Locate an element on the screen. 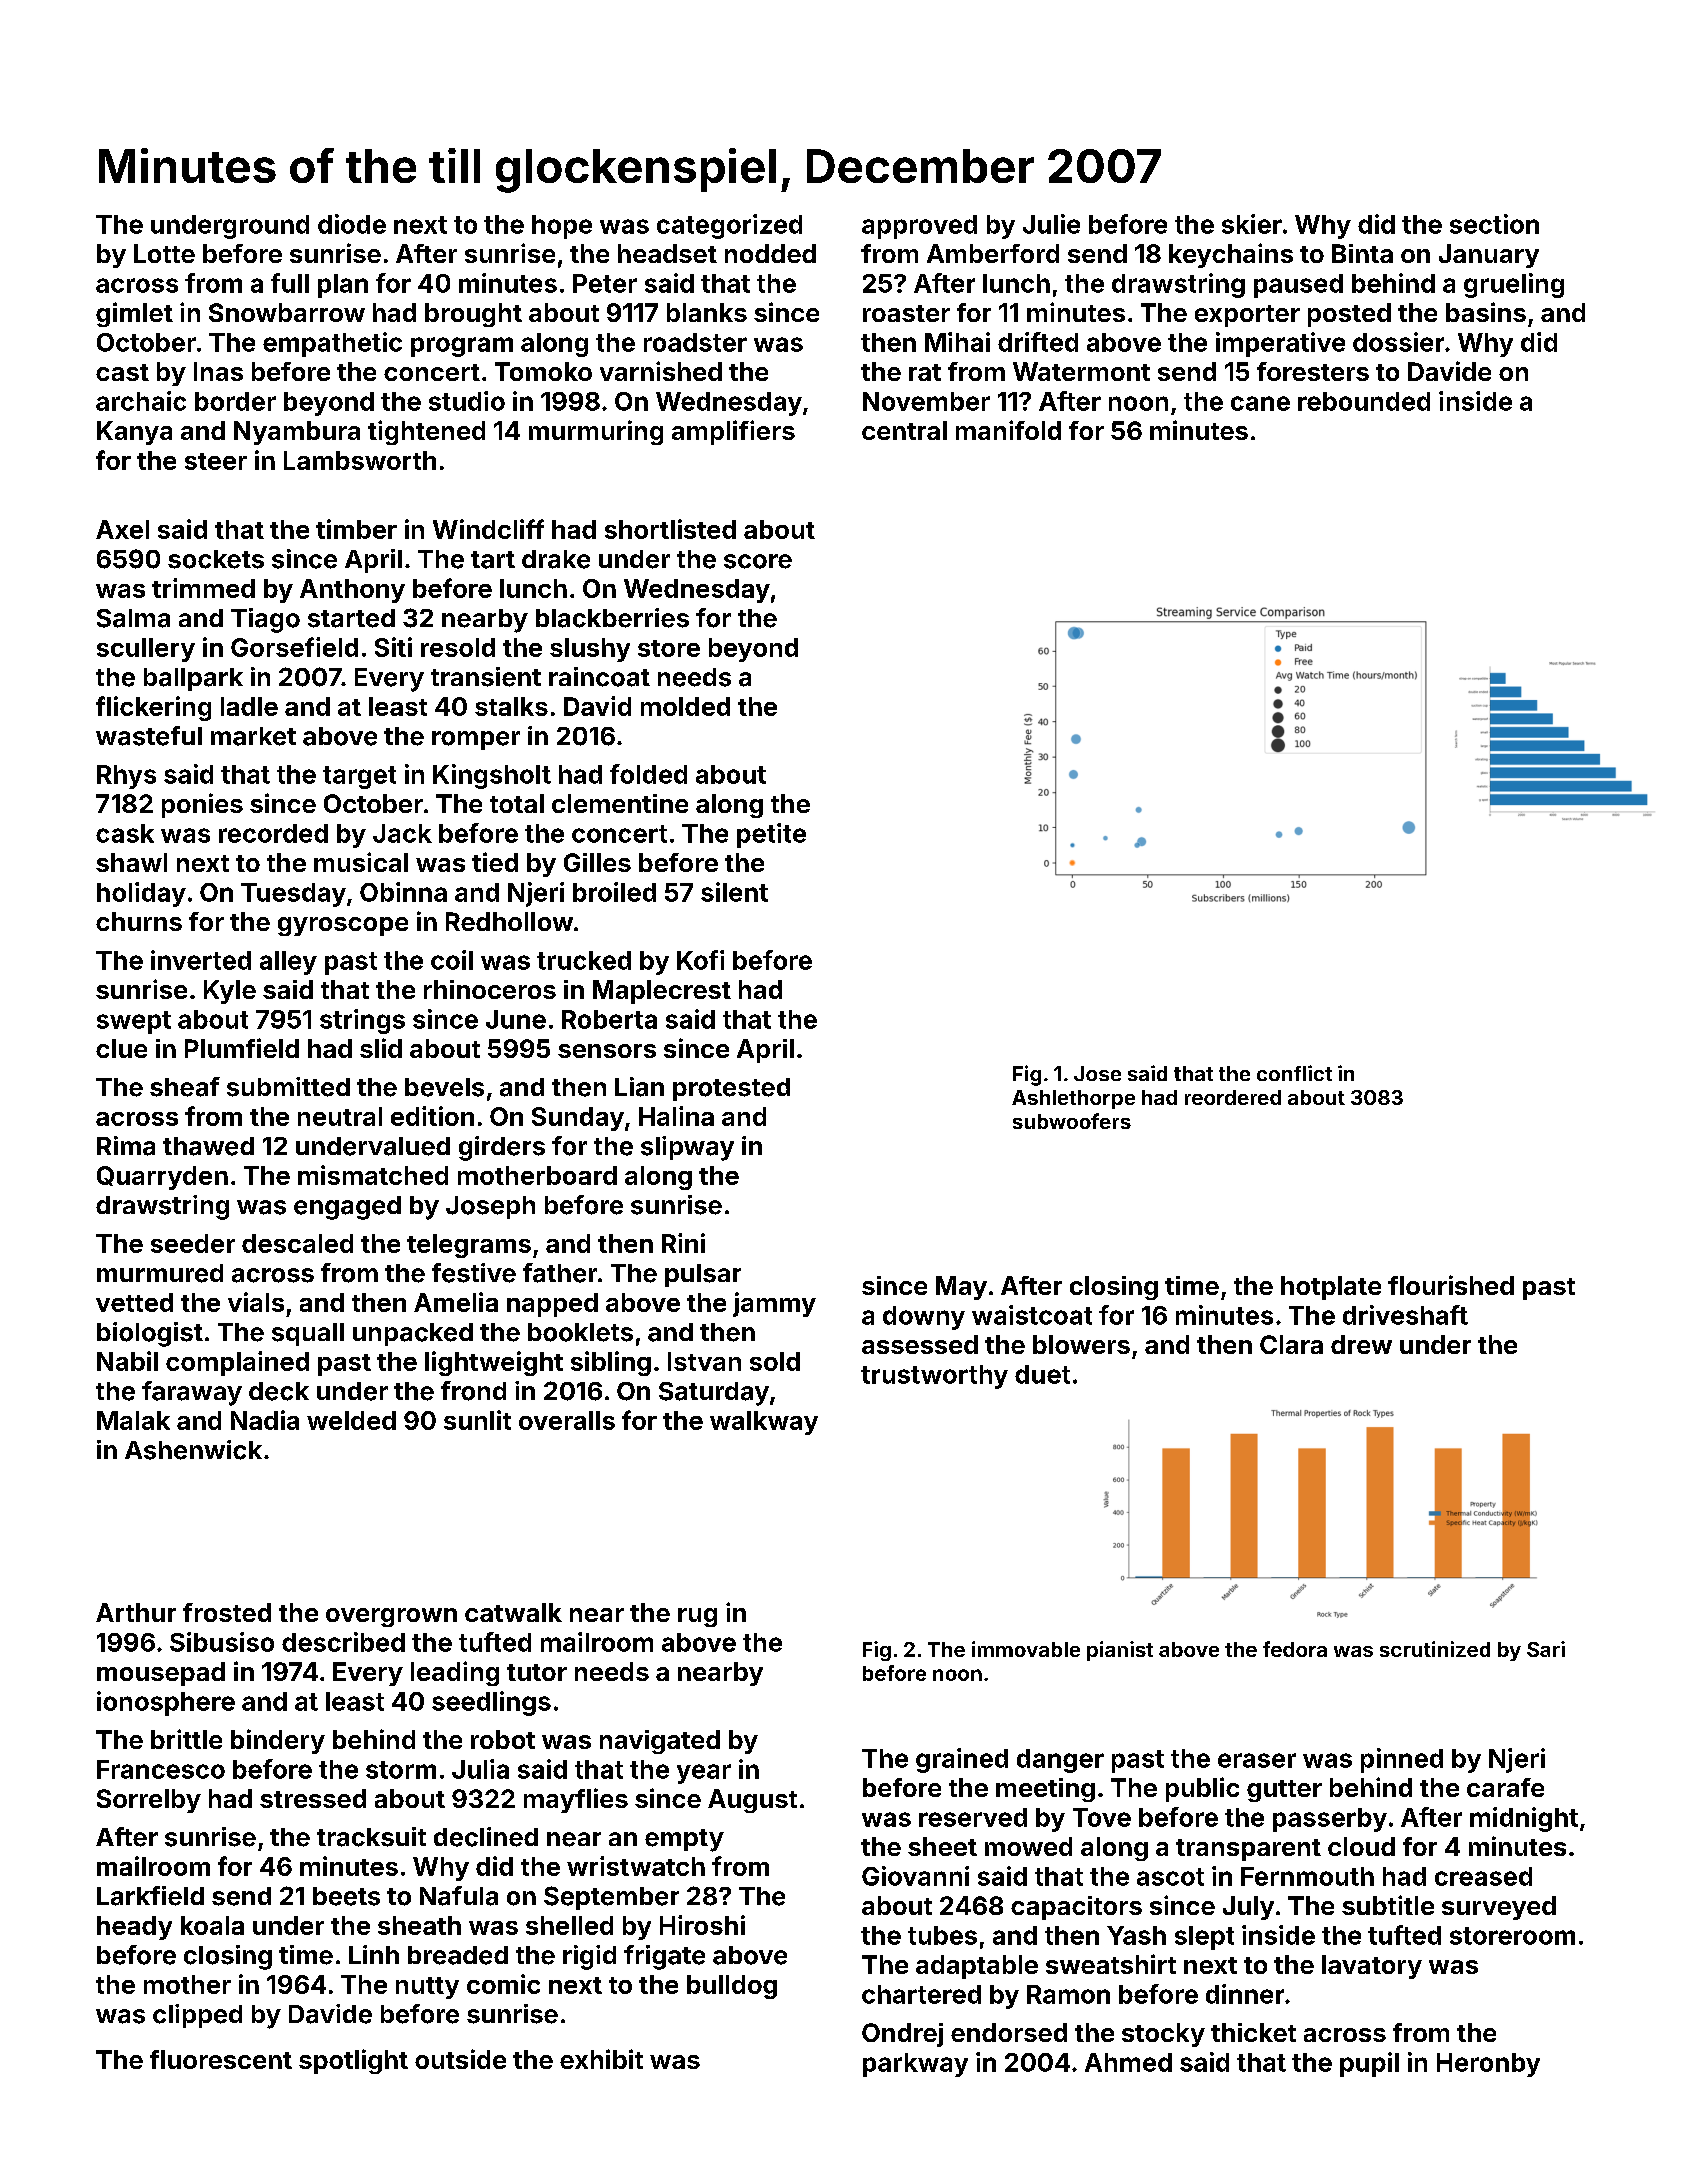 The height and width of the screenshot is (2178, 1683). Sari is located at coordinates (1546, 1649).
